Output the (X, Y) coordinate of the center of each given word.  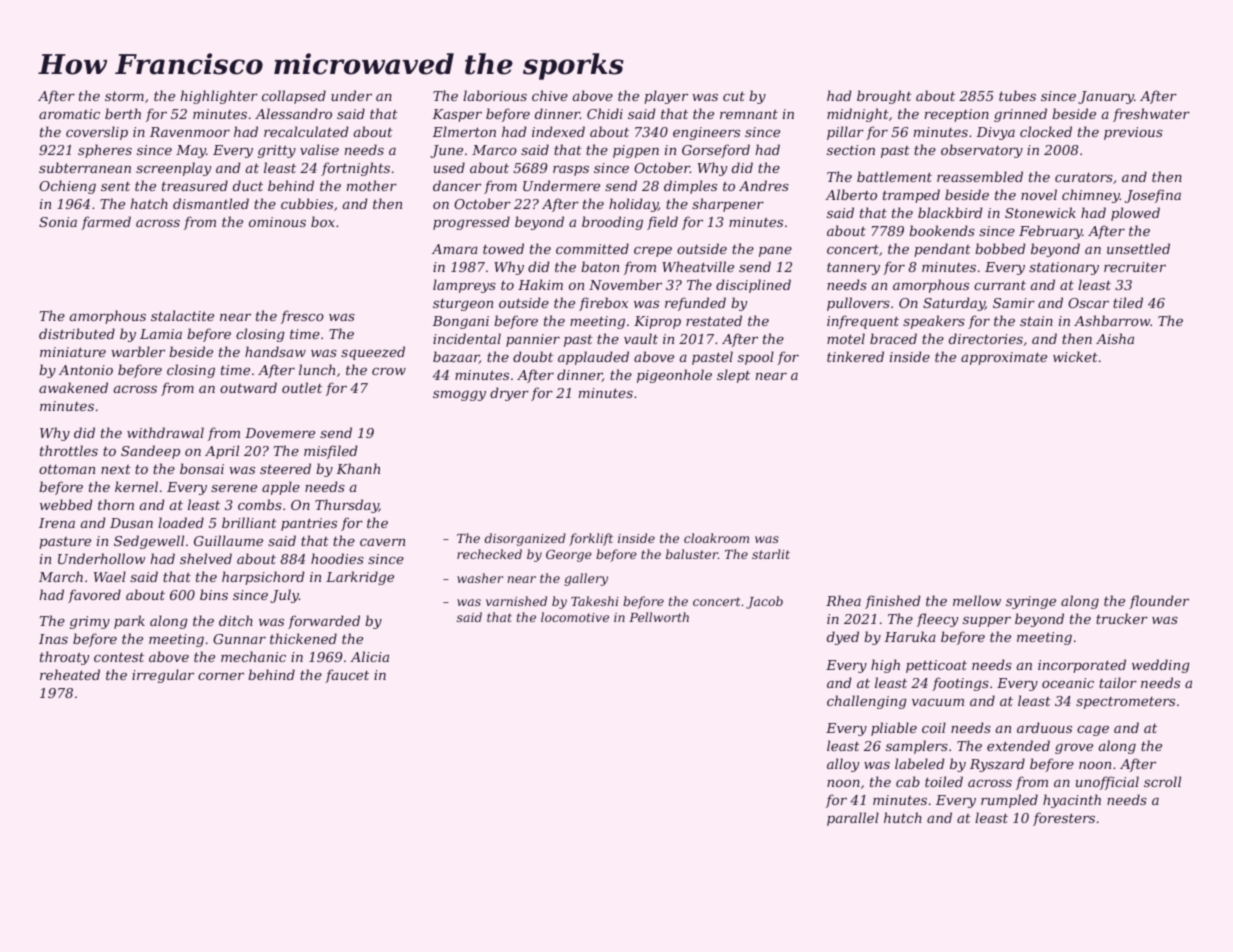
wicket (1075, 356)
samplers (917, 747)
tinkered (855, 356)
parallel (853, 819)
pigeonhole (674, 376)
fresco (302, 317)
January (1106, 97)
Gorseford (716, 151)
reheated (70, 674)
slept (733, 376)
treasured (195, 185)
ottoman (67, 469)
